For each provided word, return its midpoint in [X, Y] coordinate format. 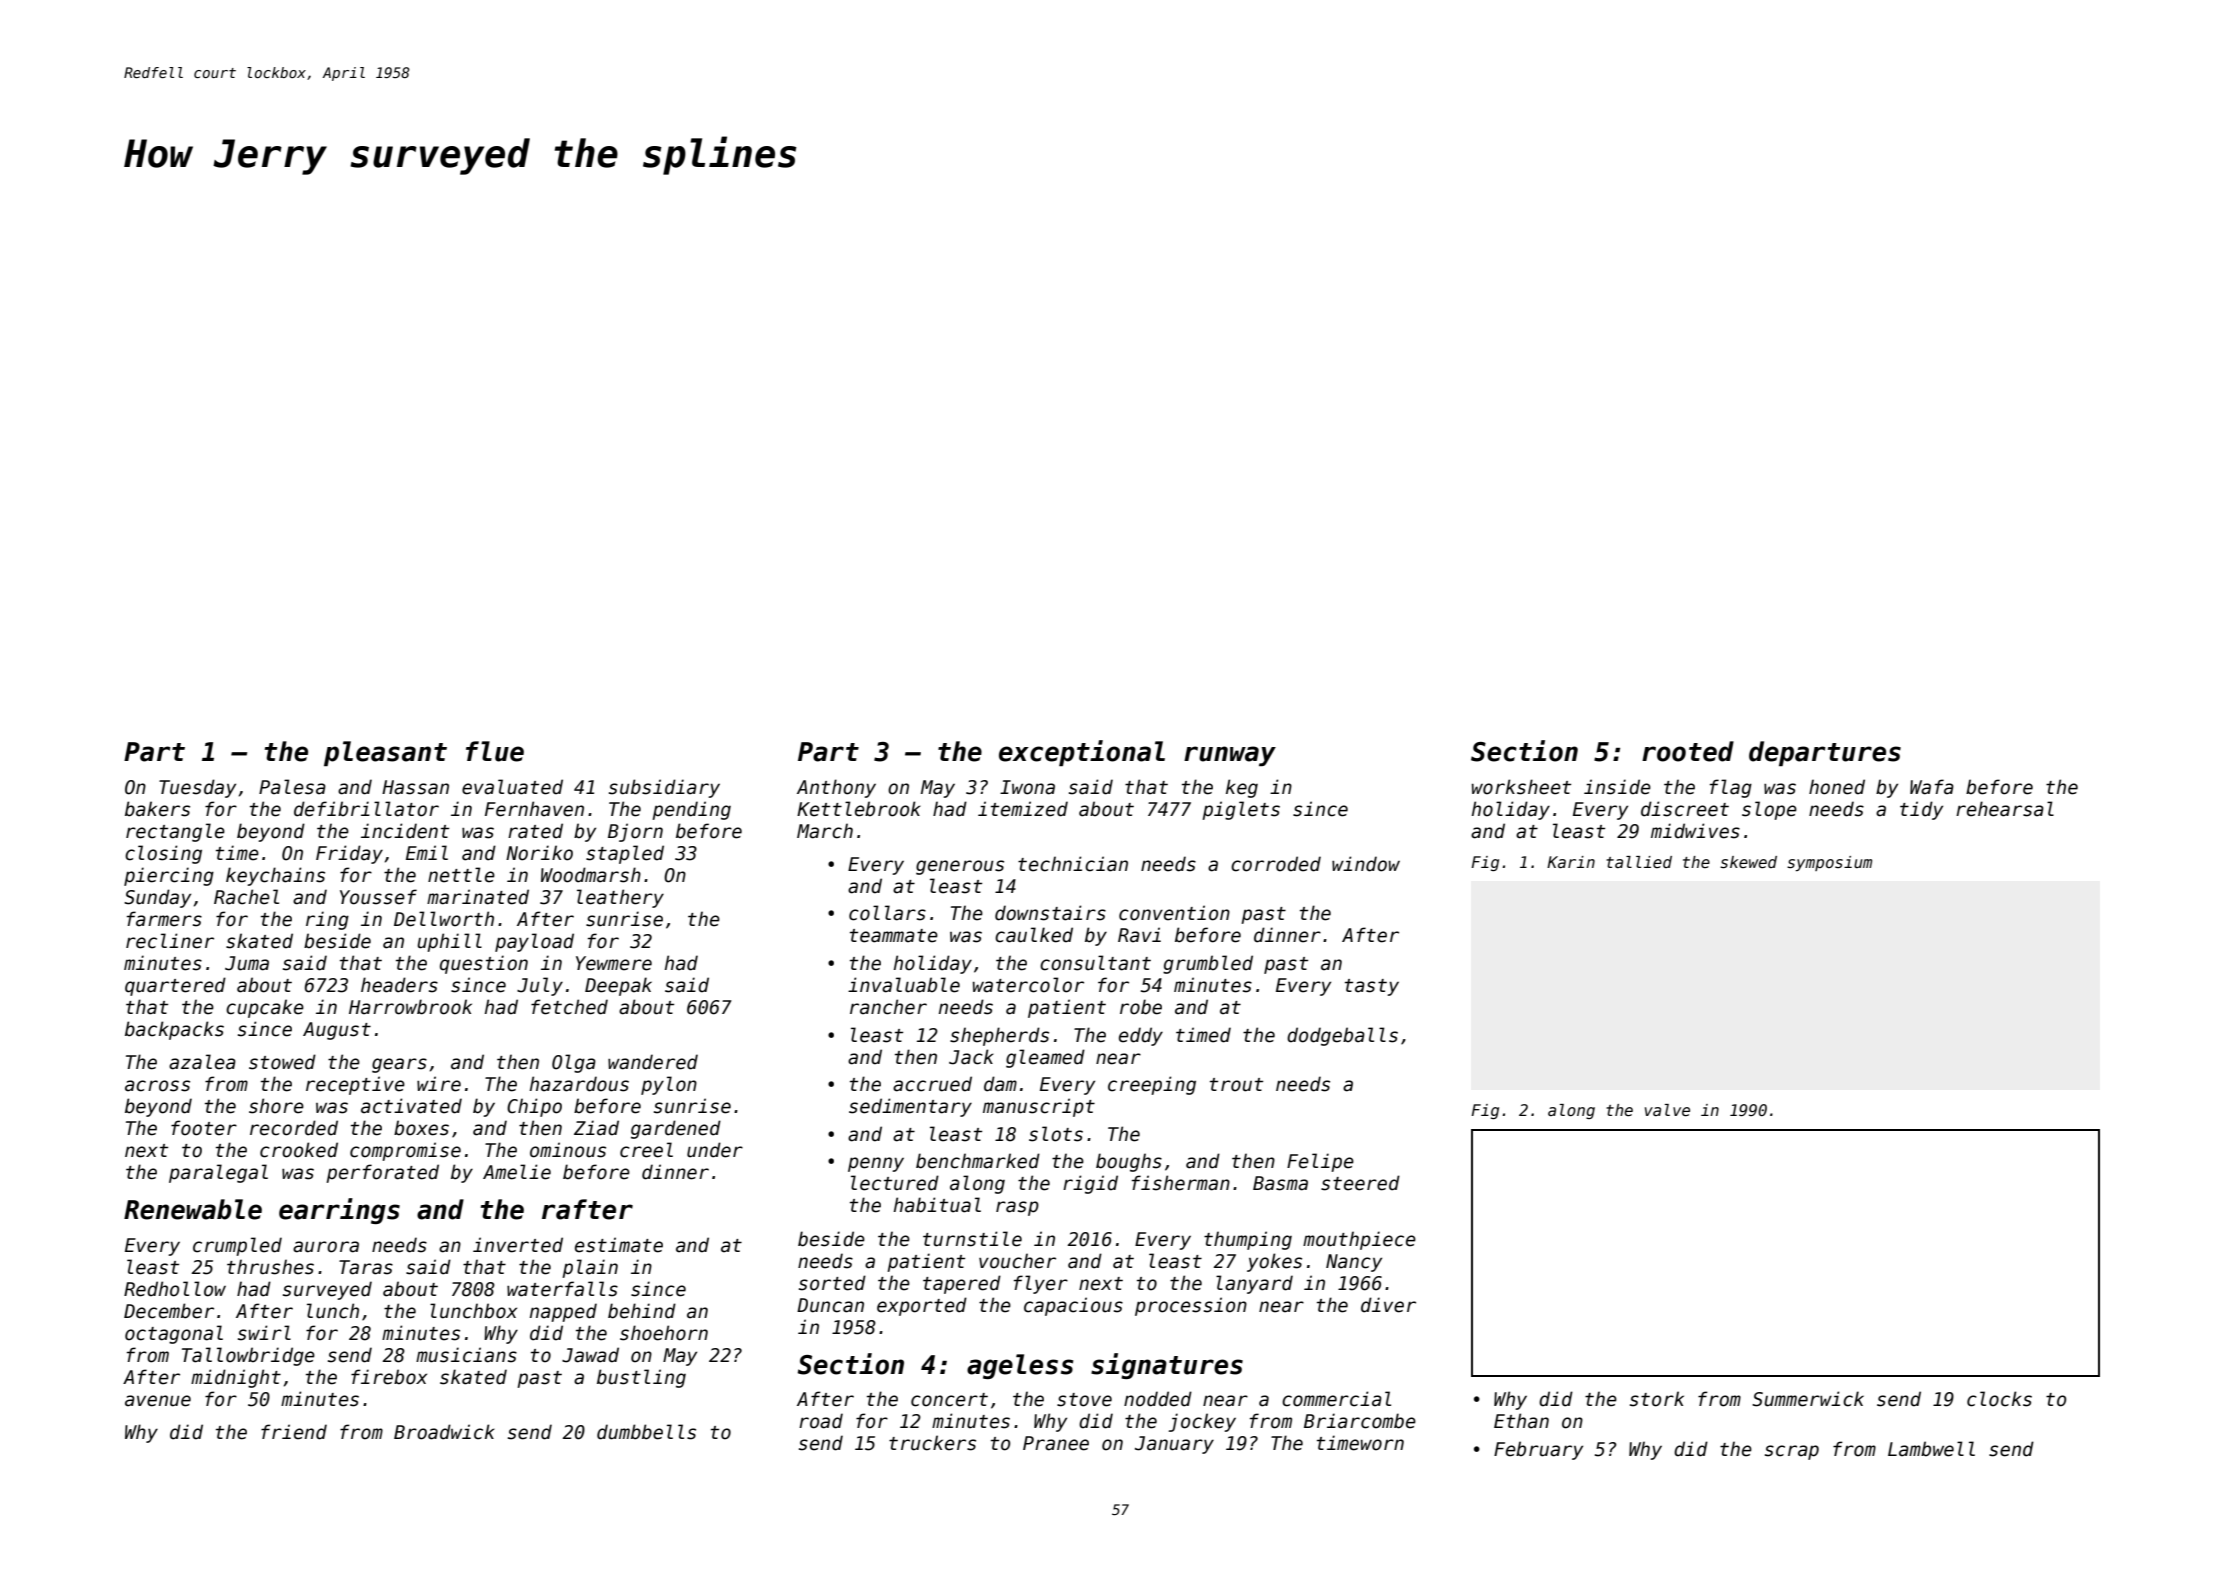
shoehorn [664, 1333]
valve [1667, 1110]
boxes [421, 1128]
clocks [1999, 1399]
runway [1230, 756]
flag [1731, 788]
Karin [1571, 862]
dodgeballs [1342, 1036]
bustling [641, 1378]
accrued [932, 1084]
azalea [202, 1062]
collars [887, 913]
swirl [264, 1333]
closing [163, 854]
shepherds [999, 1036]
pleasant [385, 753]
